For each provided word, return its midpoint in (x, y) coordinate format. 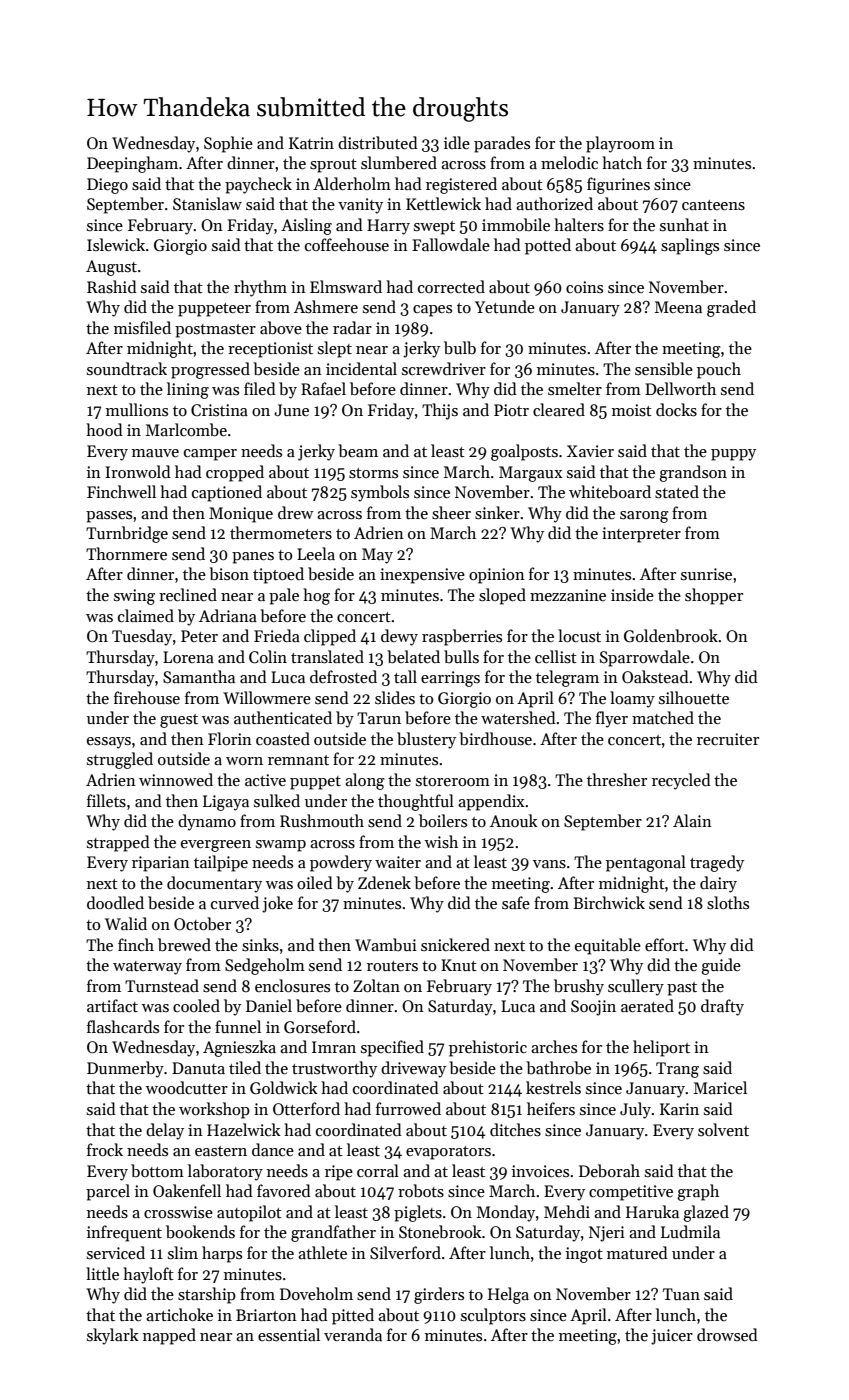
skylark (113, 1336)
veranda (353, 1334)
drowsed (727, 1334)
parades (502, 144)
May (377, 556)
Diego (107, 186)
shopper (714, 596)
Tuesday (142, 637)
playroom (620, 144)
